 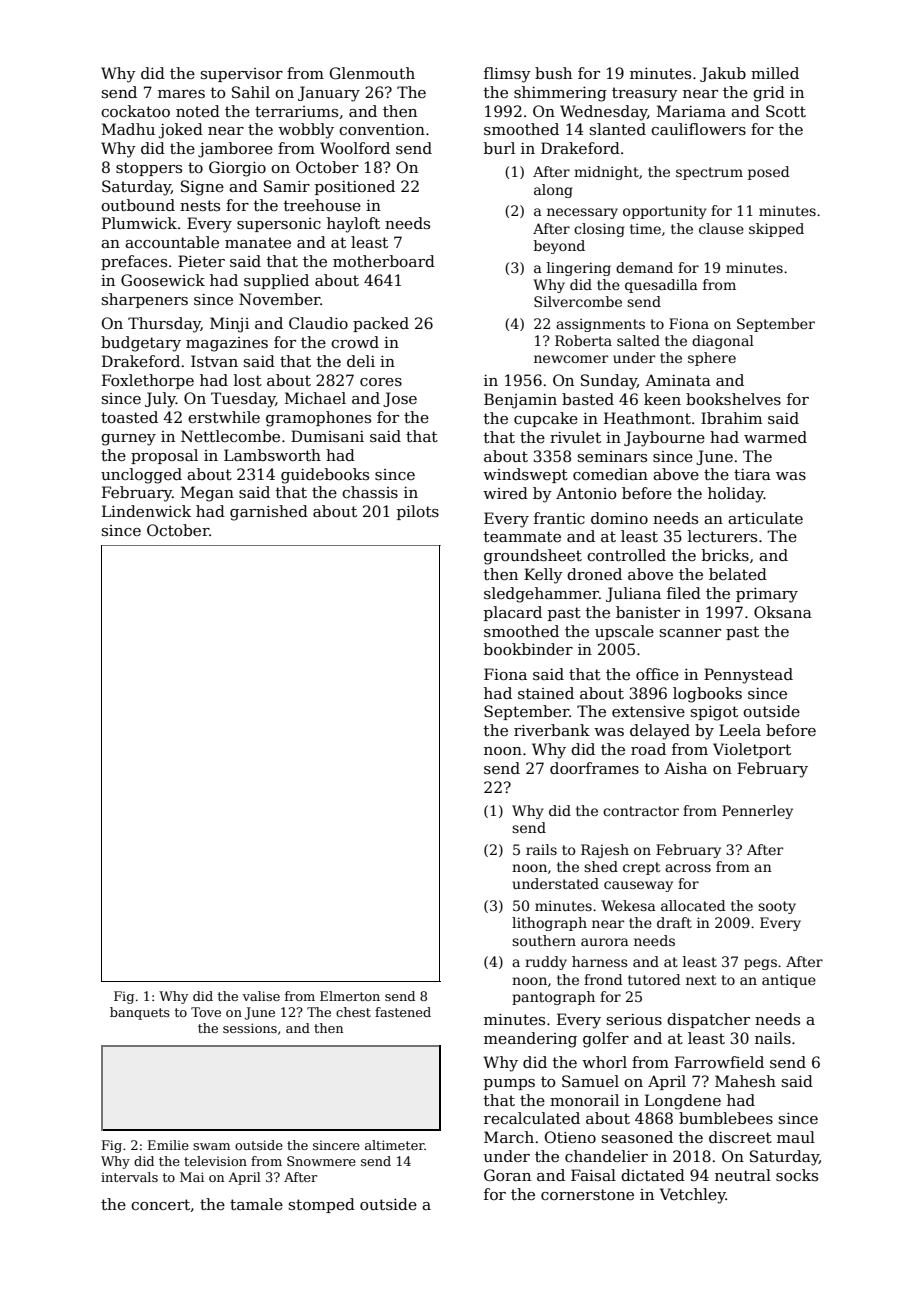 I want to click on Aminata, so click(x=678, y=380).
